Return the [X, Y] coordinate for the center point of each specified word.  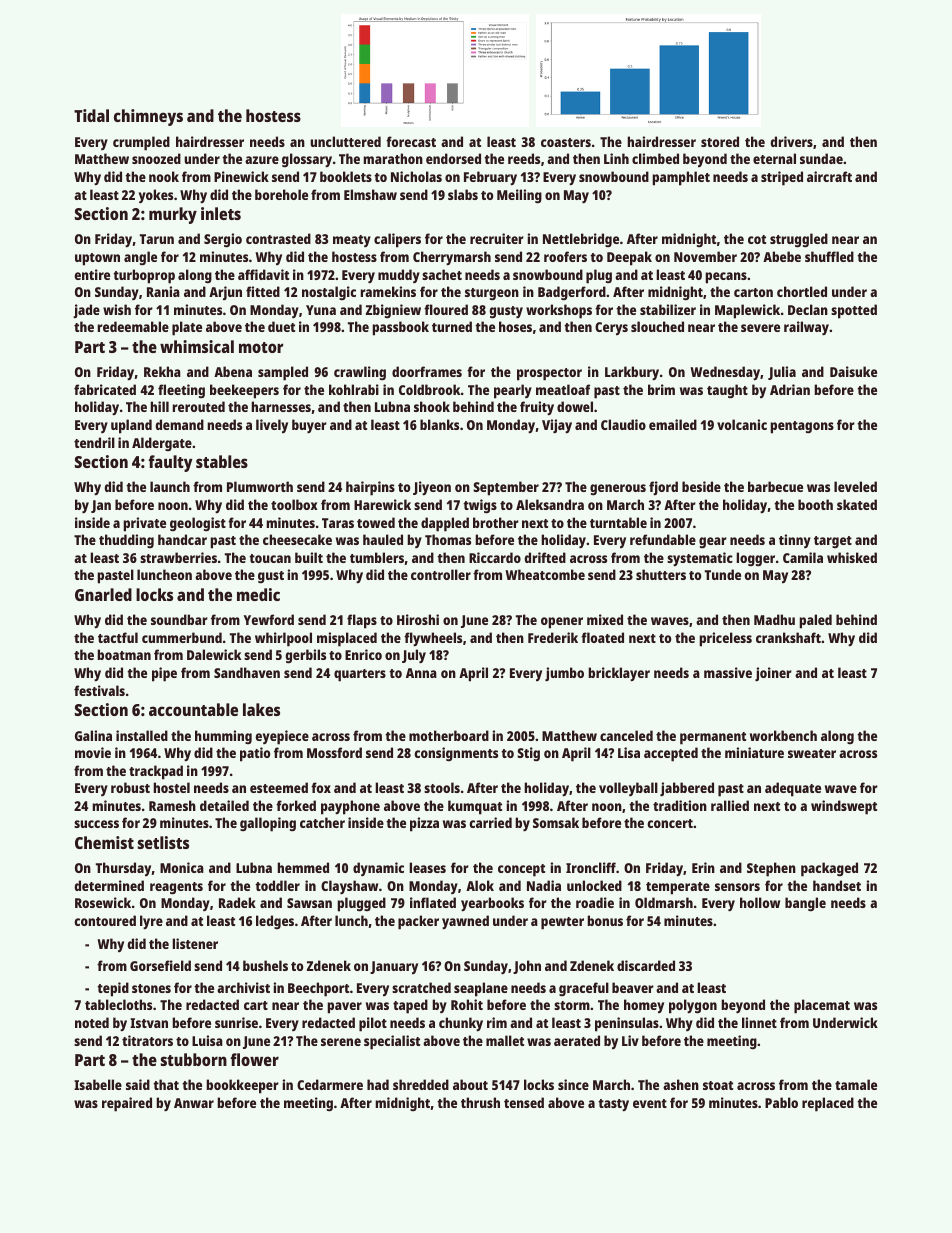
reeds [524, 158]
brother [496, 522]
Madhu [774, 619]
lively [272, 426]
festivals [99, 690]
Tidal [91, 115]
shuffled [829, 256]
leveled [855, 486]
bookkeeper [242, 1086]
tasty [613, 1105]
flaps [362, 621]
